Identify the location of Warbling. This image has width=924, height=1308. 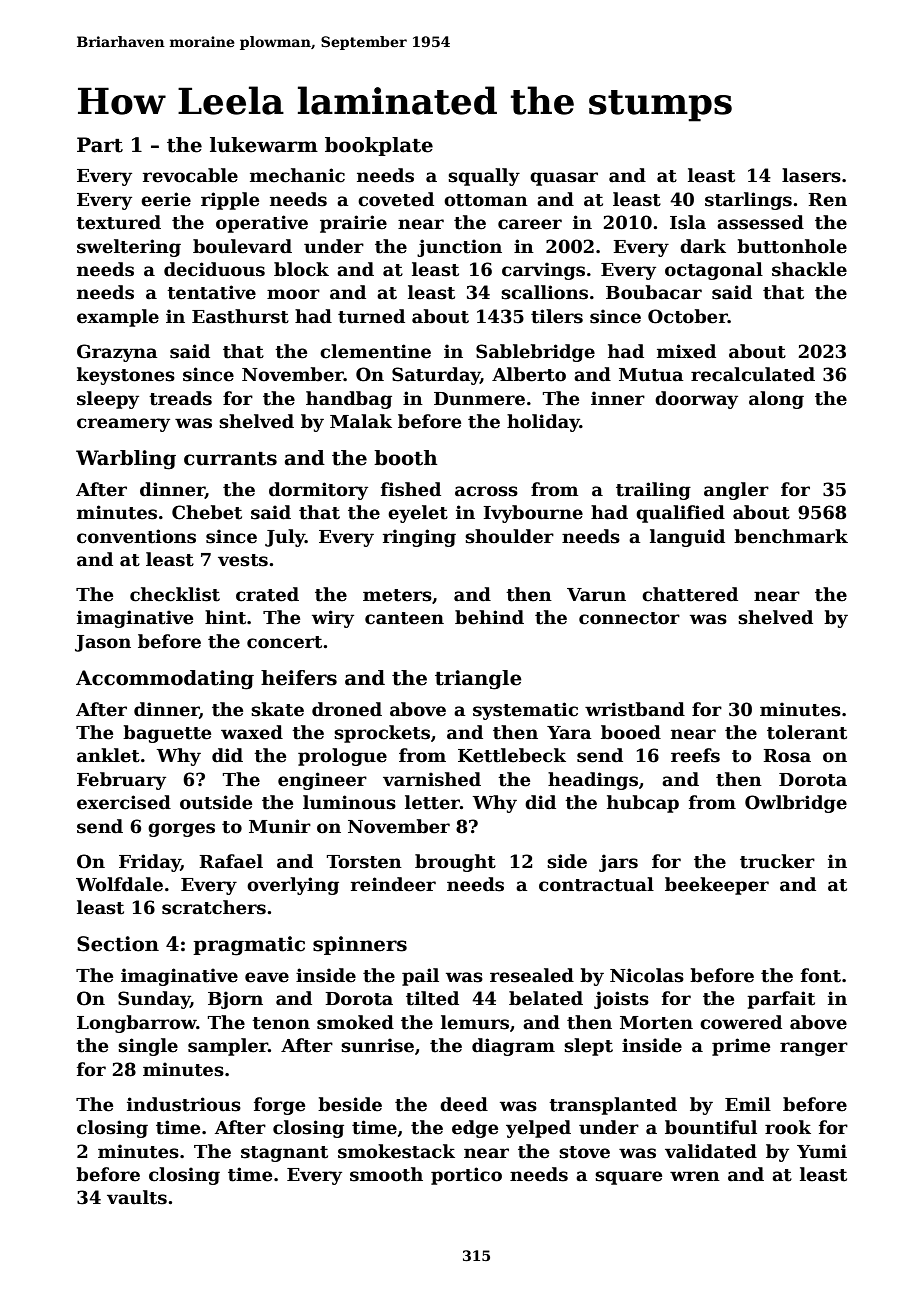
(126, 460).
